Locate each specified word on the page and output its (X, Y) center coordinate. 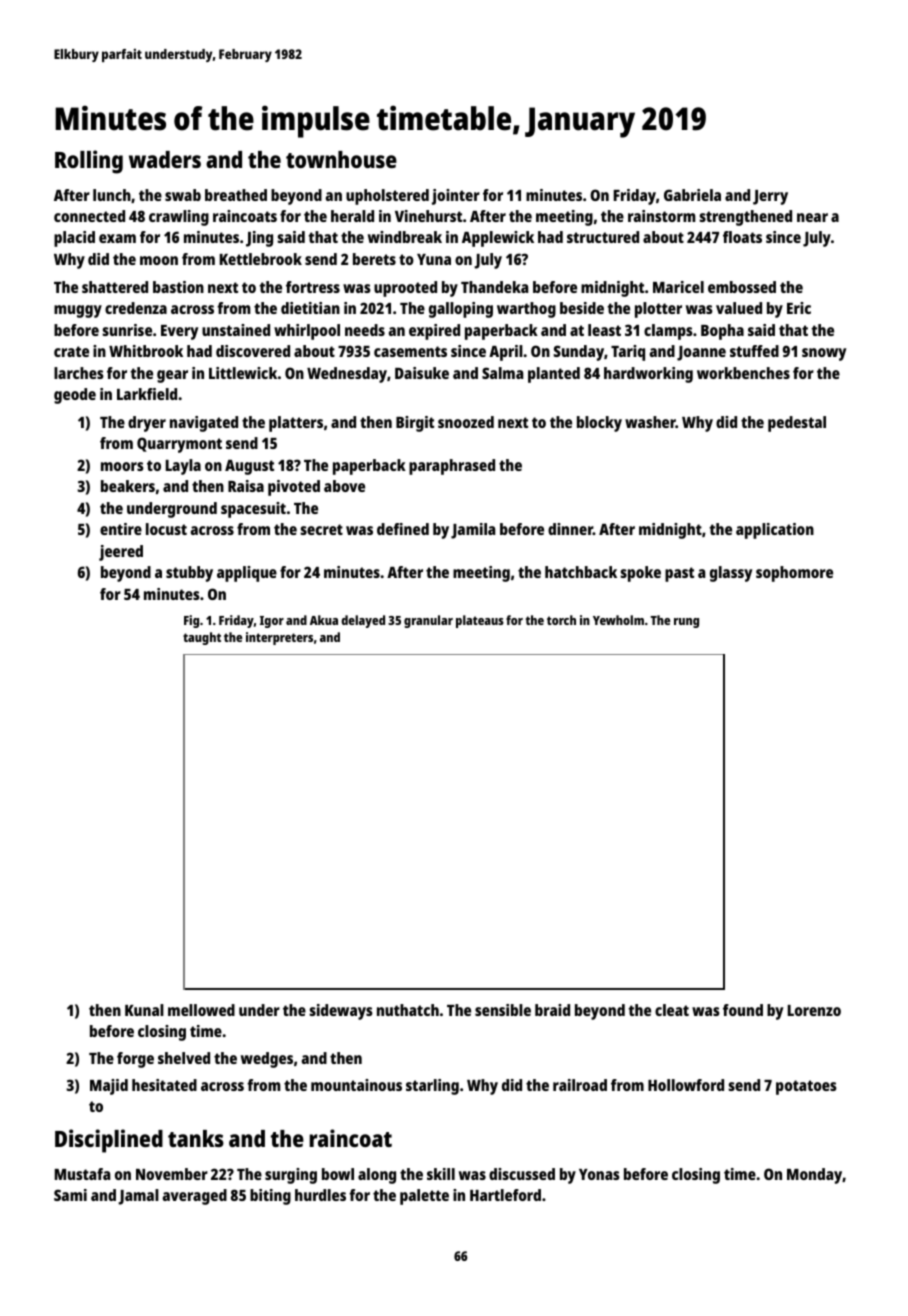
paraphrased (452, 467)
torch (561, 620)
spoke (640, 574)
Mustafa (82, 1174)
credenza (136, 308)
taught (202, 638)
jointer (456, 197)
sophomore (794, 574)
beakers (128, 486)
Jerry (770, 197)
